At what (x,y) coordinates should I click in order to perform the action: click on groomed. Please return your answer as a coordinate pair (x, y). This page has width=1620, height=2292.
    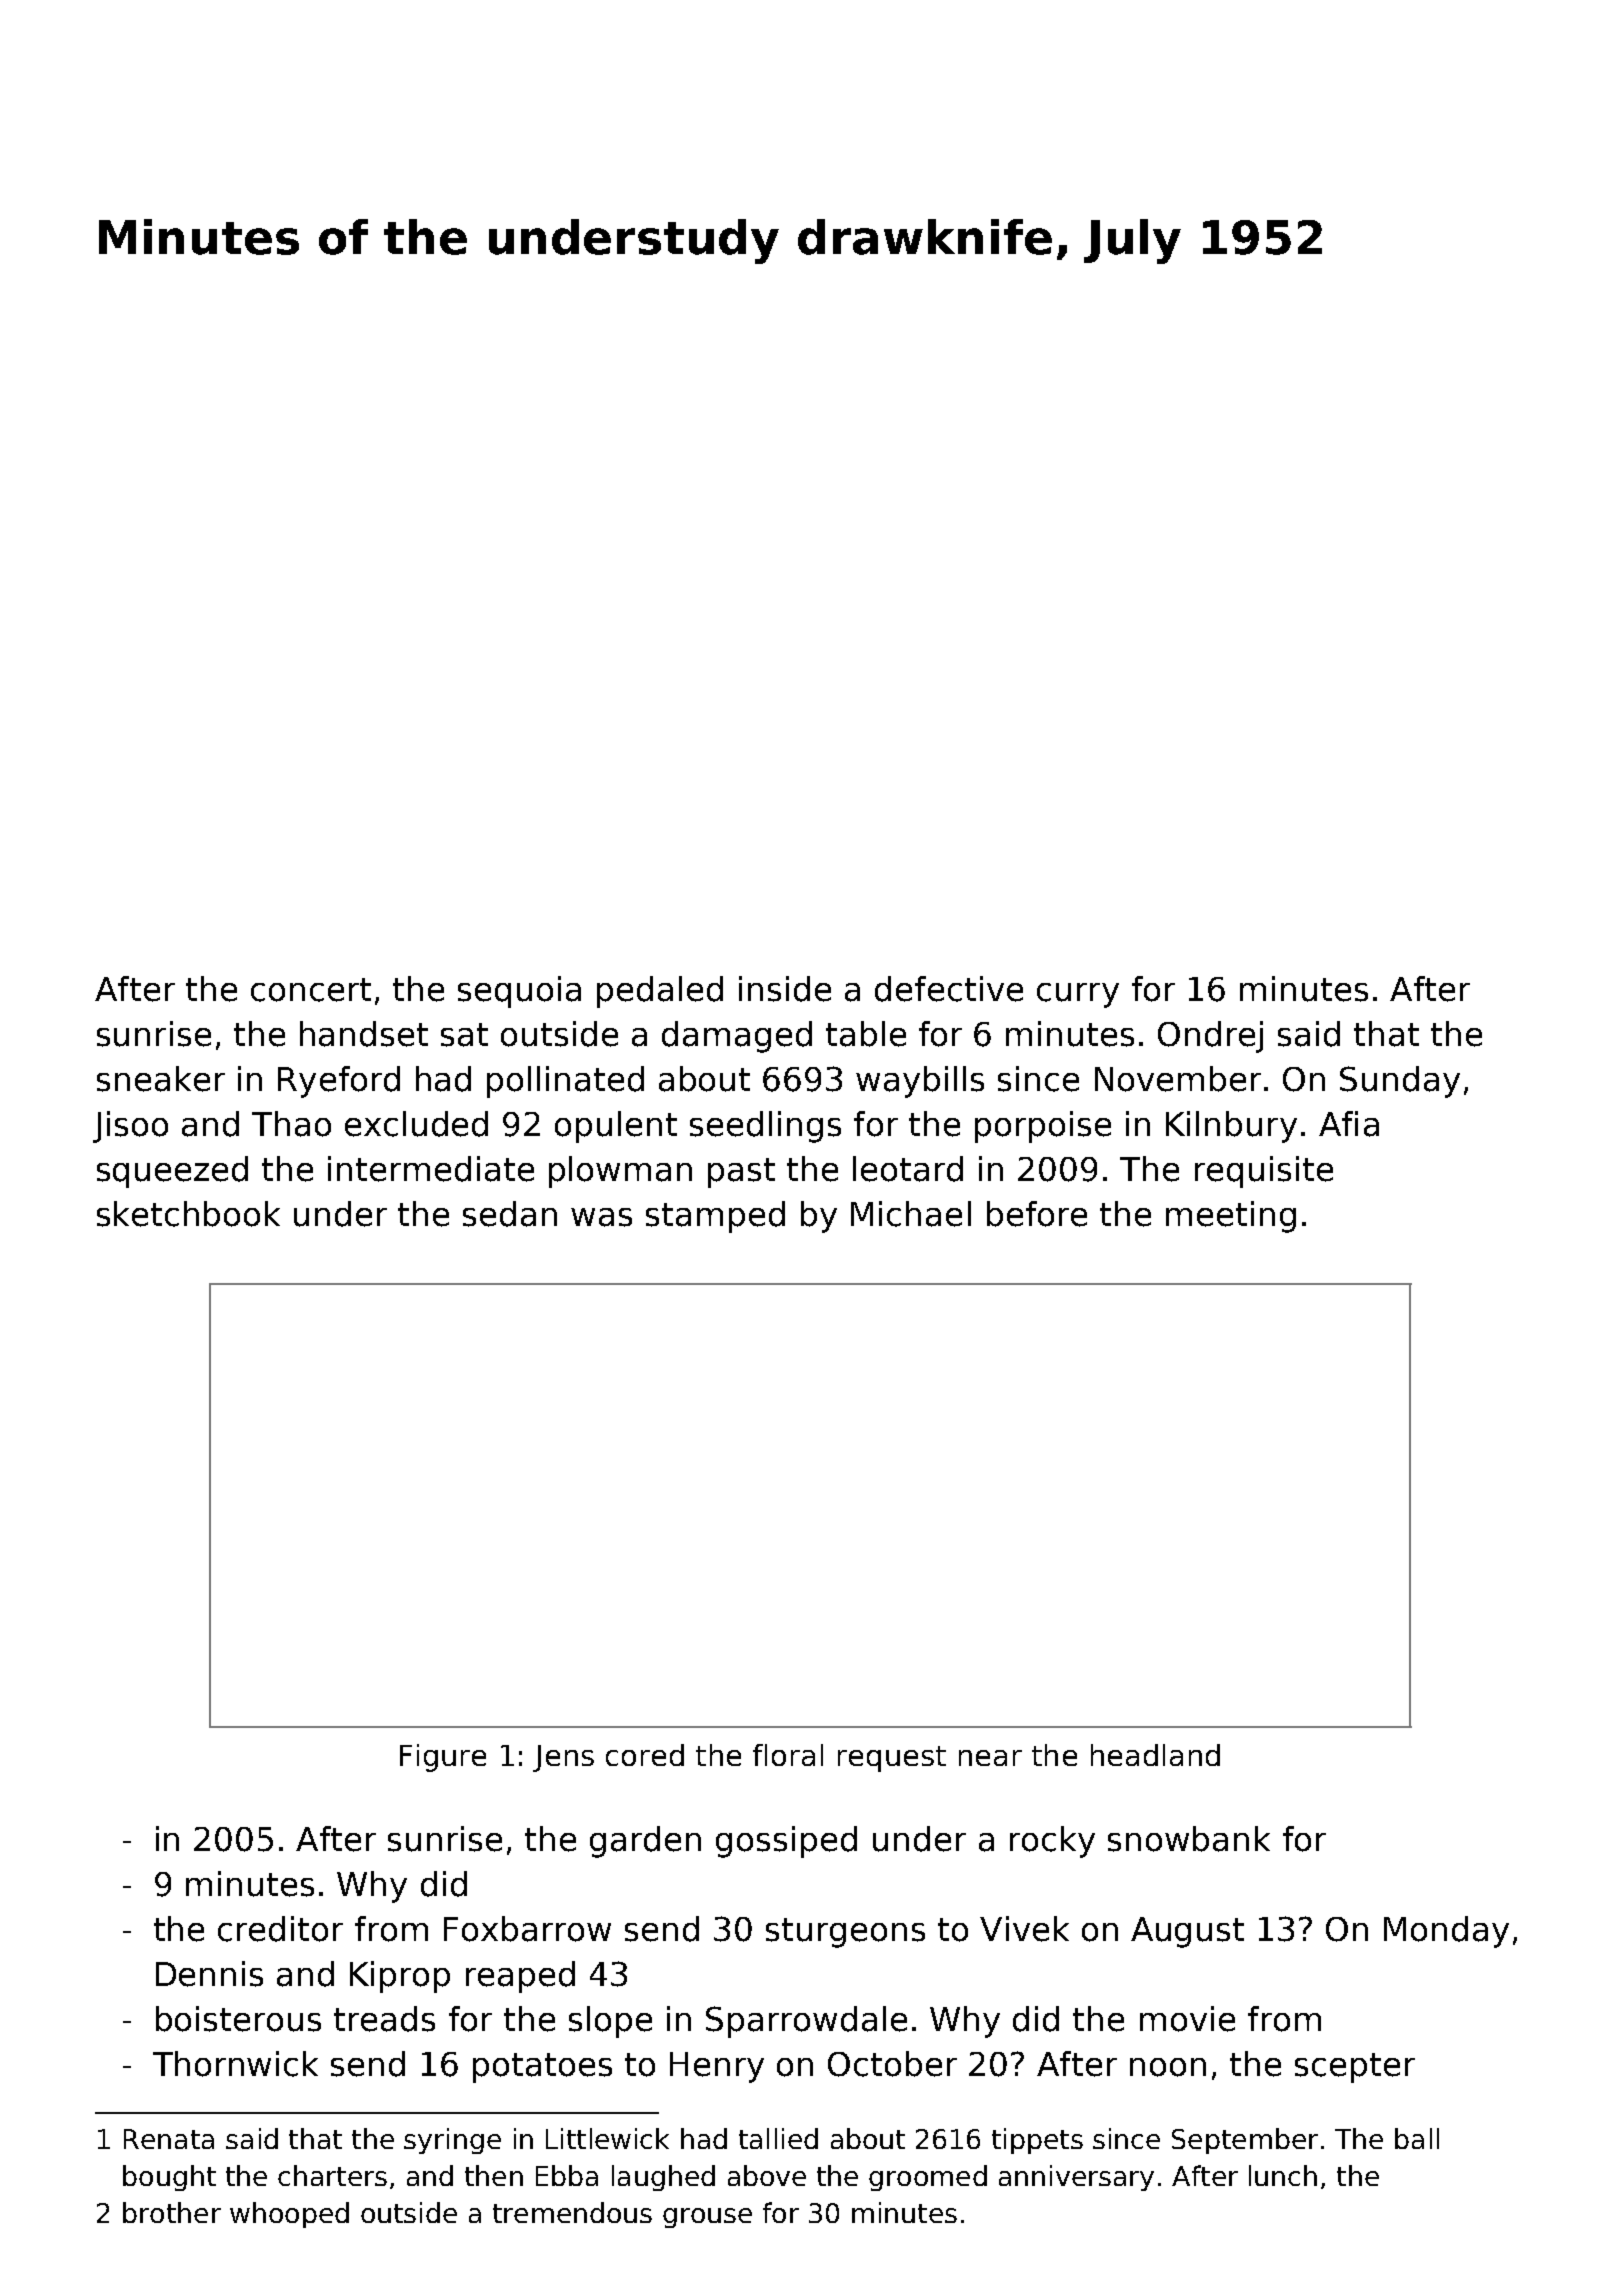
    Looking at the image, I should click on (928, 2178).
